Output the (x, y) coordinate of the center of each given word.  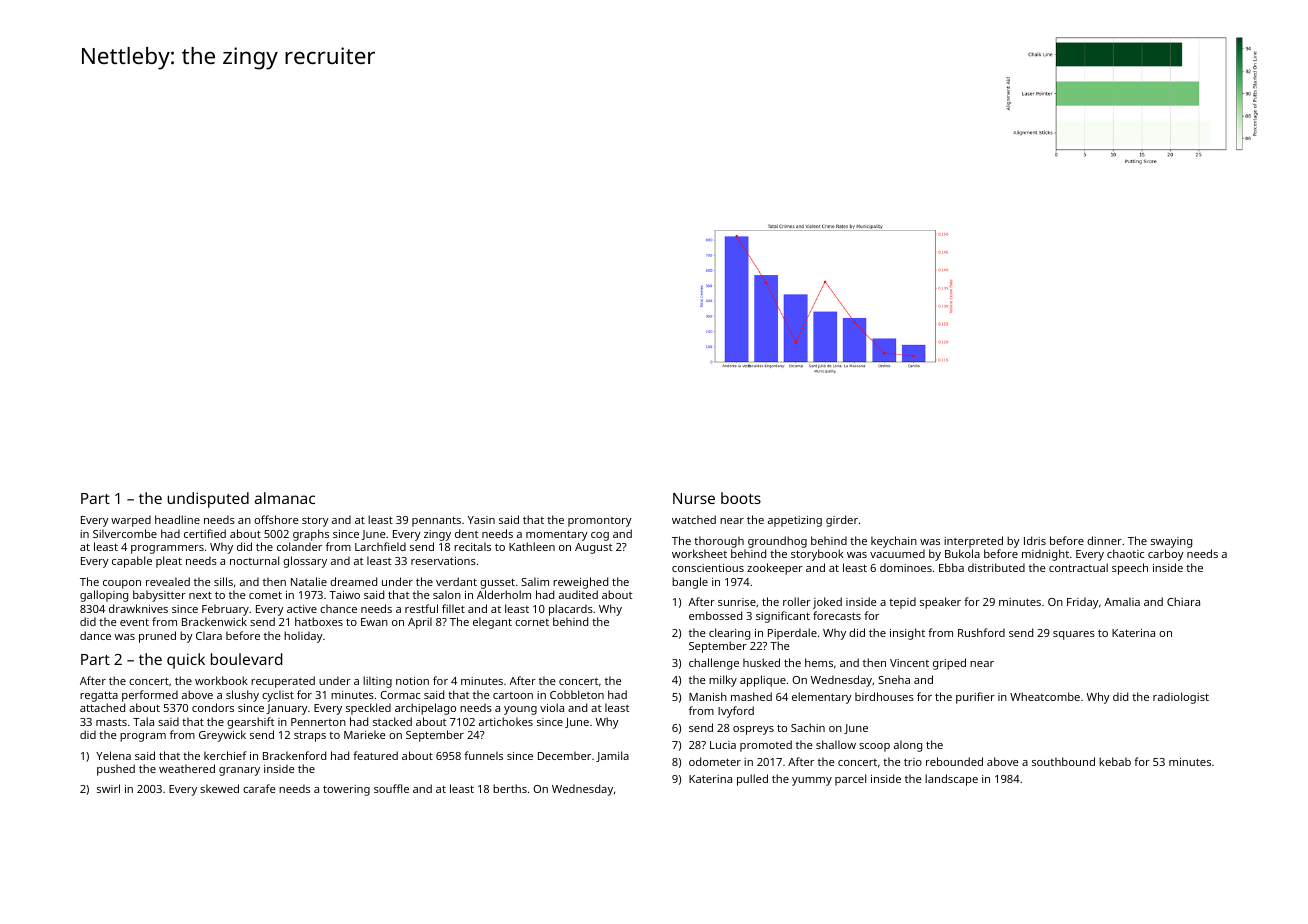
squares (1074, 635)
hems (819, 662)
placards (571, 610)
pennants (436, 521)
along (908, 746)
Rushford (981, 632)
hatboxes (319, 621)
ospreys (753, 730)
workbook (221, 680)
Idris (1035, 540)
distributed (996, 567)
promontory (600, 522)
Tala (143, 721)
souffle (391, 788)
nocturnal (254, 560)
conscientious (708, 568)
